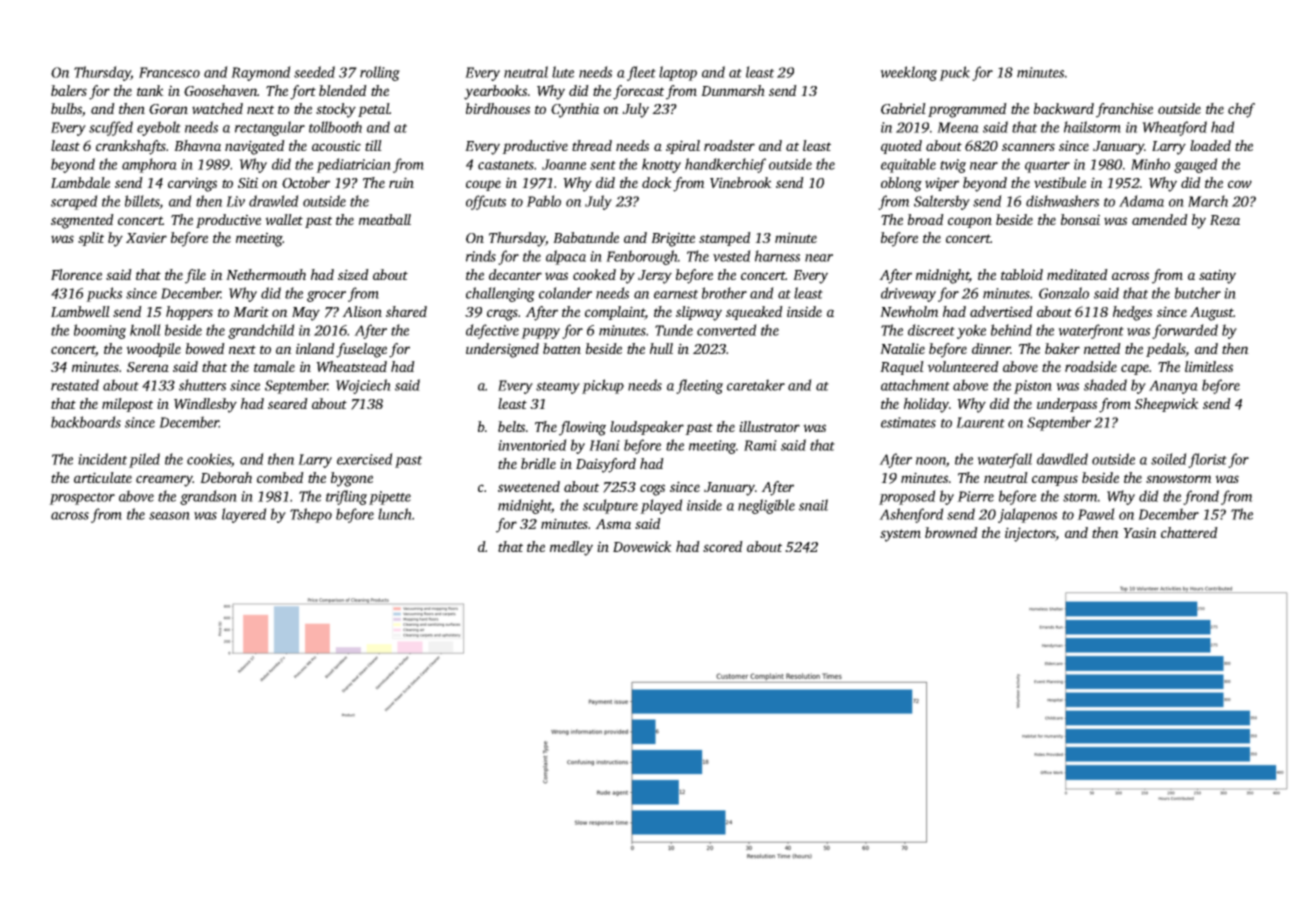 The height and width of the screenshot is (924, 1308). What do you see at coordinates (901, 147) in the screenshot?
I see `quoted` at bounding box center [901, 147].
